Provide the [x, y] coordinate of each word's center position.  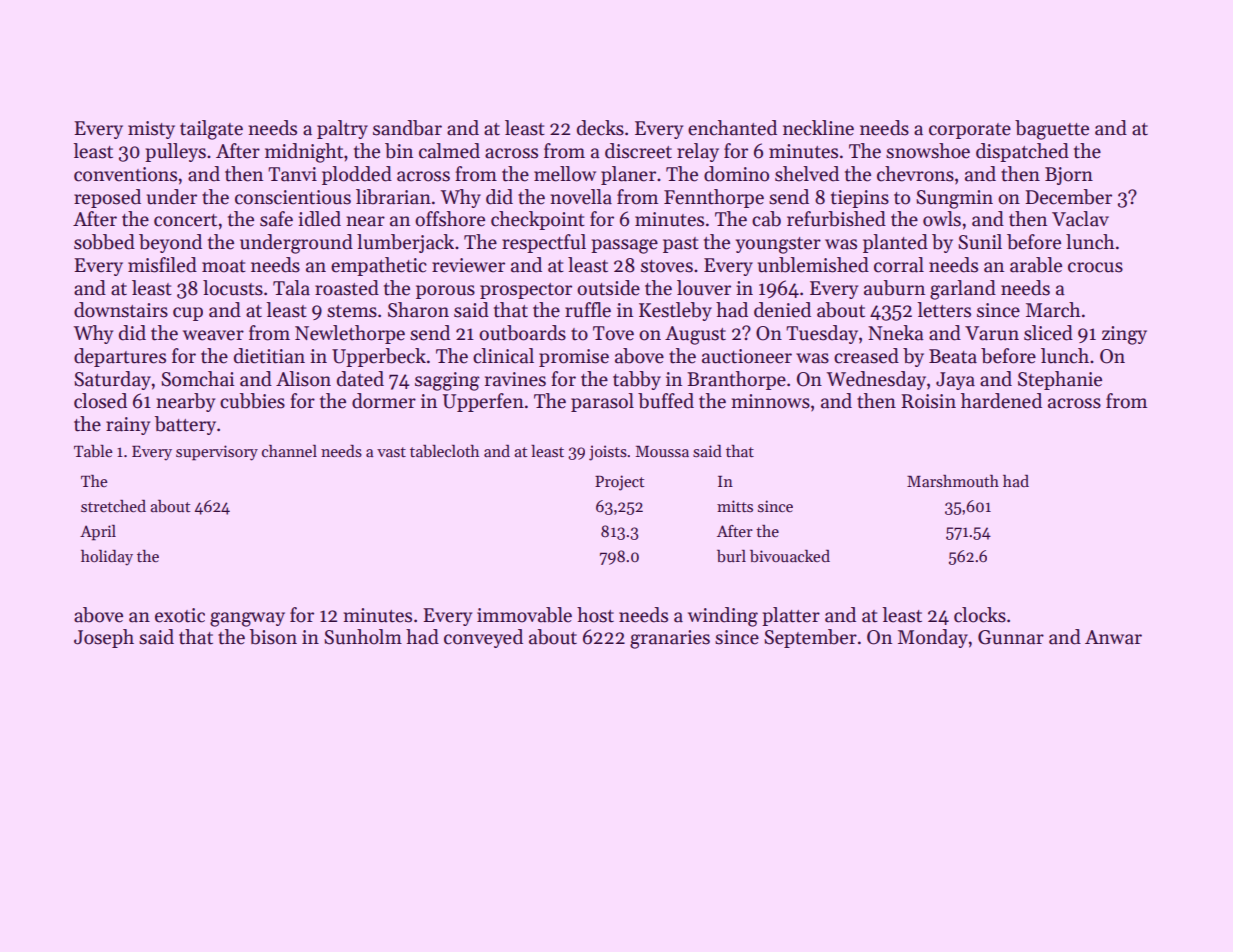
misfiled [162, 265]
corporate [970, 131]
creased [866, 356]
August [695, 335]
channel [289, 451]
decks [600, 128]
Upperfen [483, 402]
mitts [735, 506]
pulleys [175, 152]
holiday [107, 558]
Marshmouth [953, 481]
